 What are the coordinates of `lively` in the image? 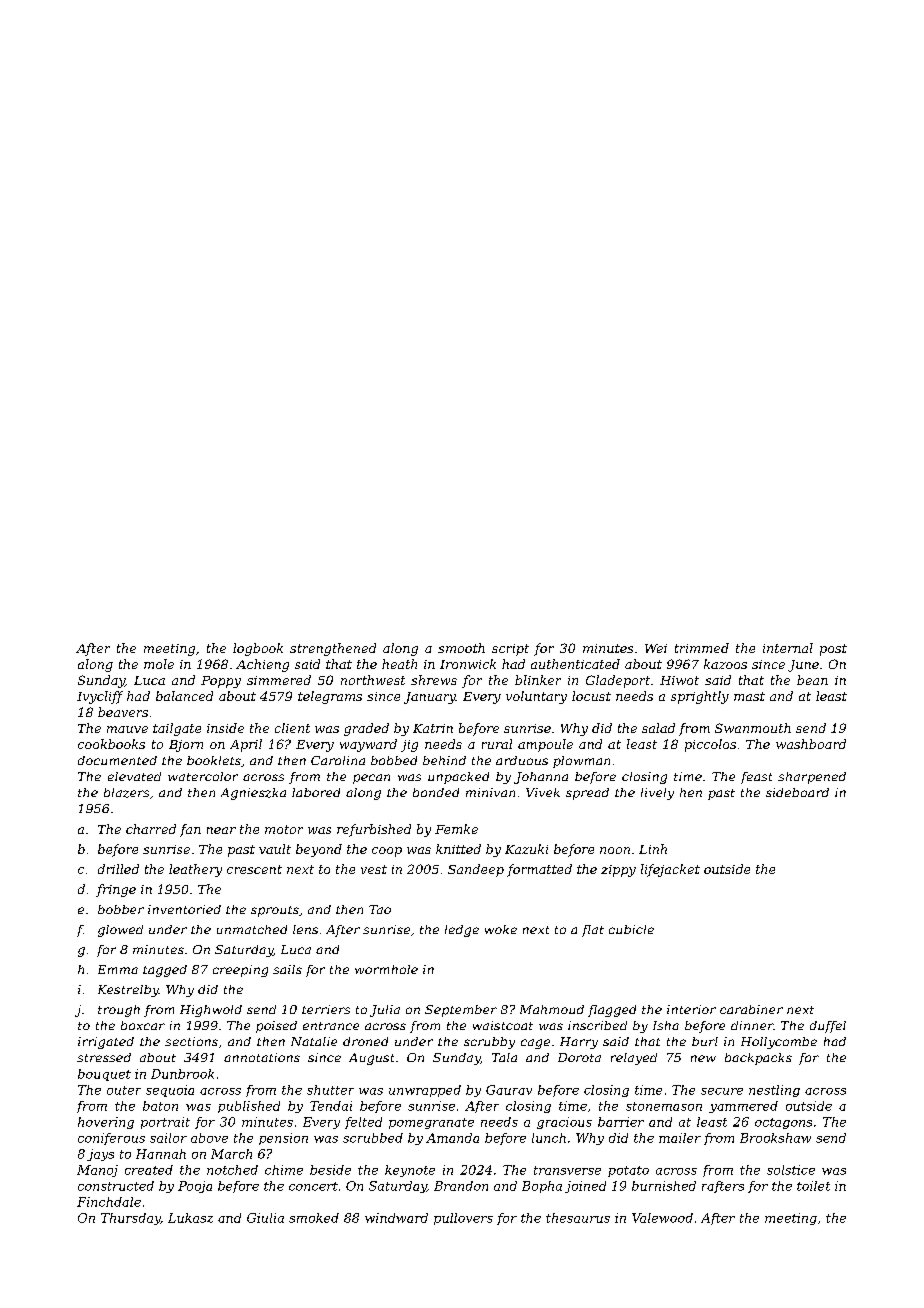 It's located at (657, 794).
